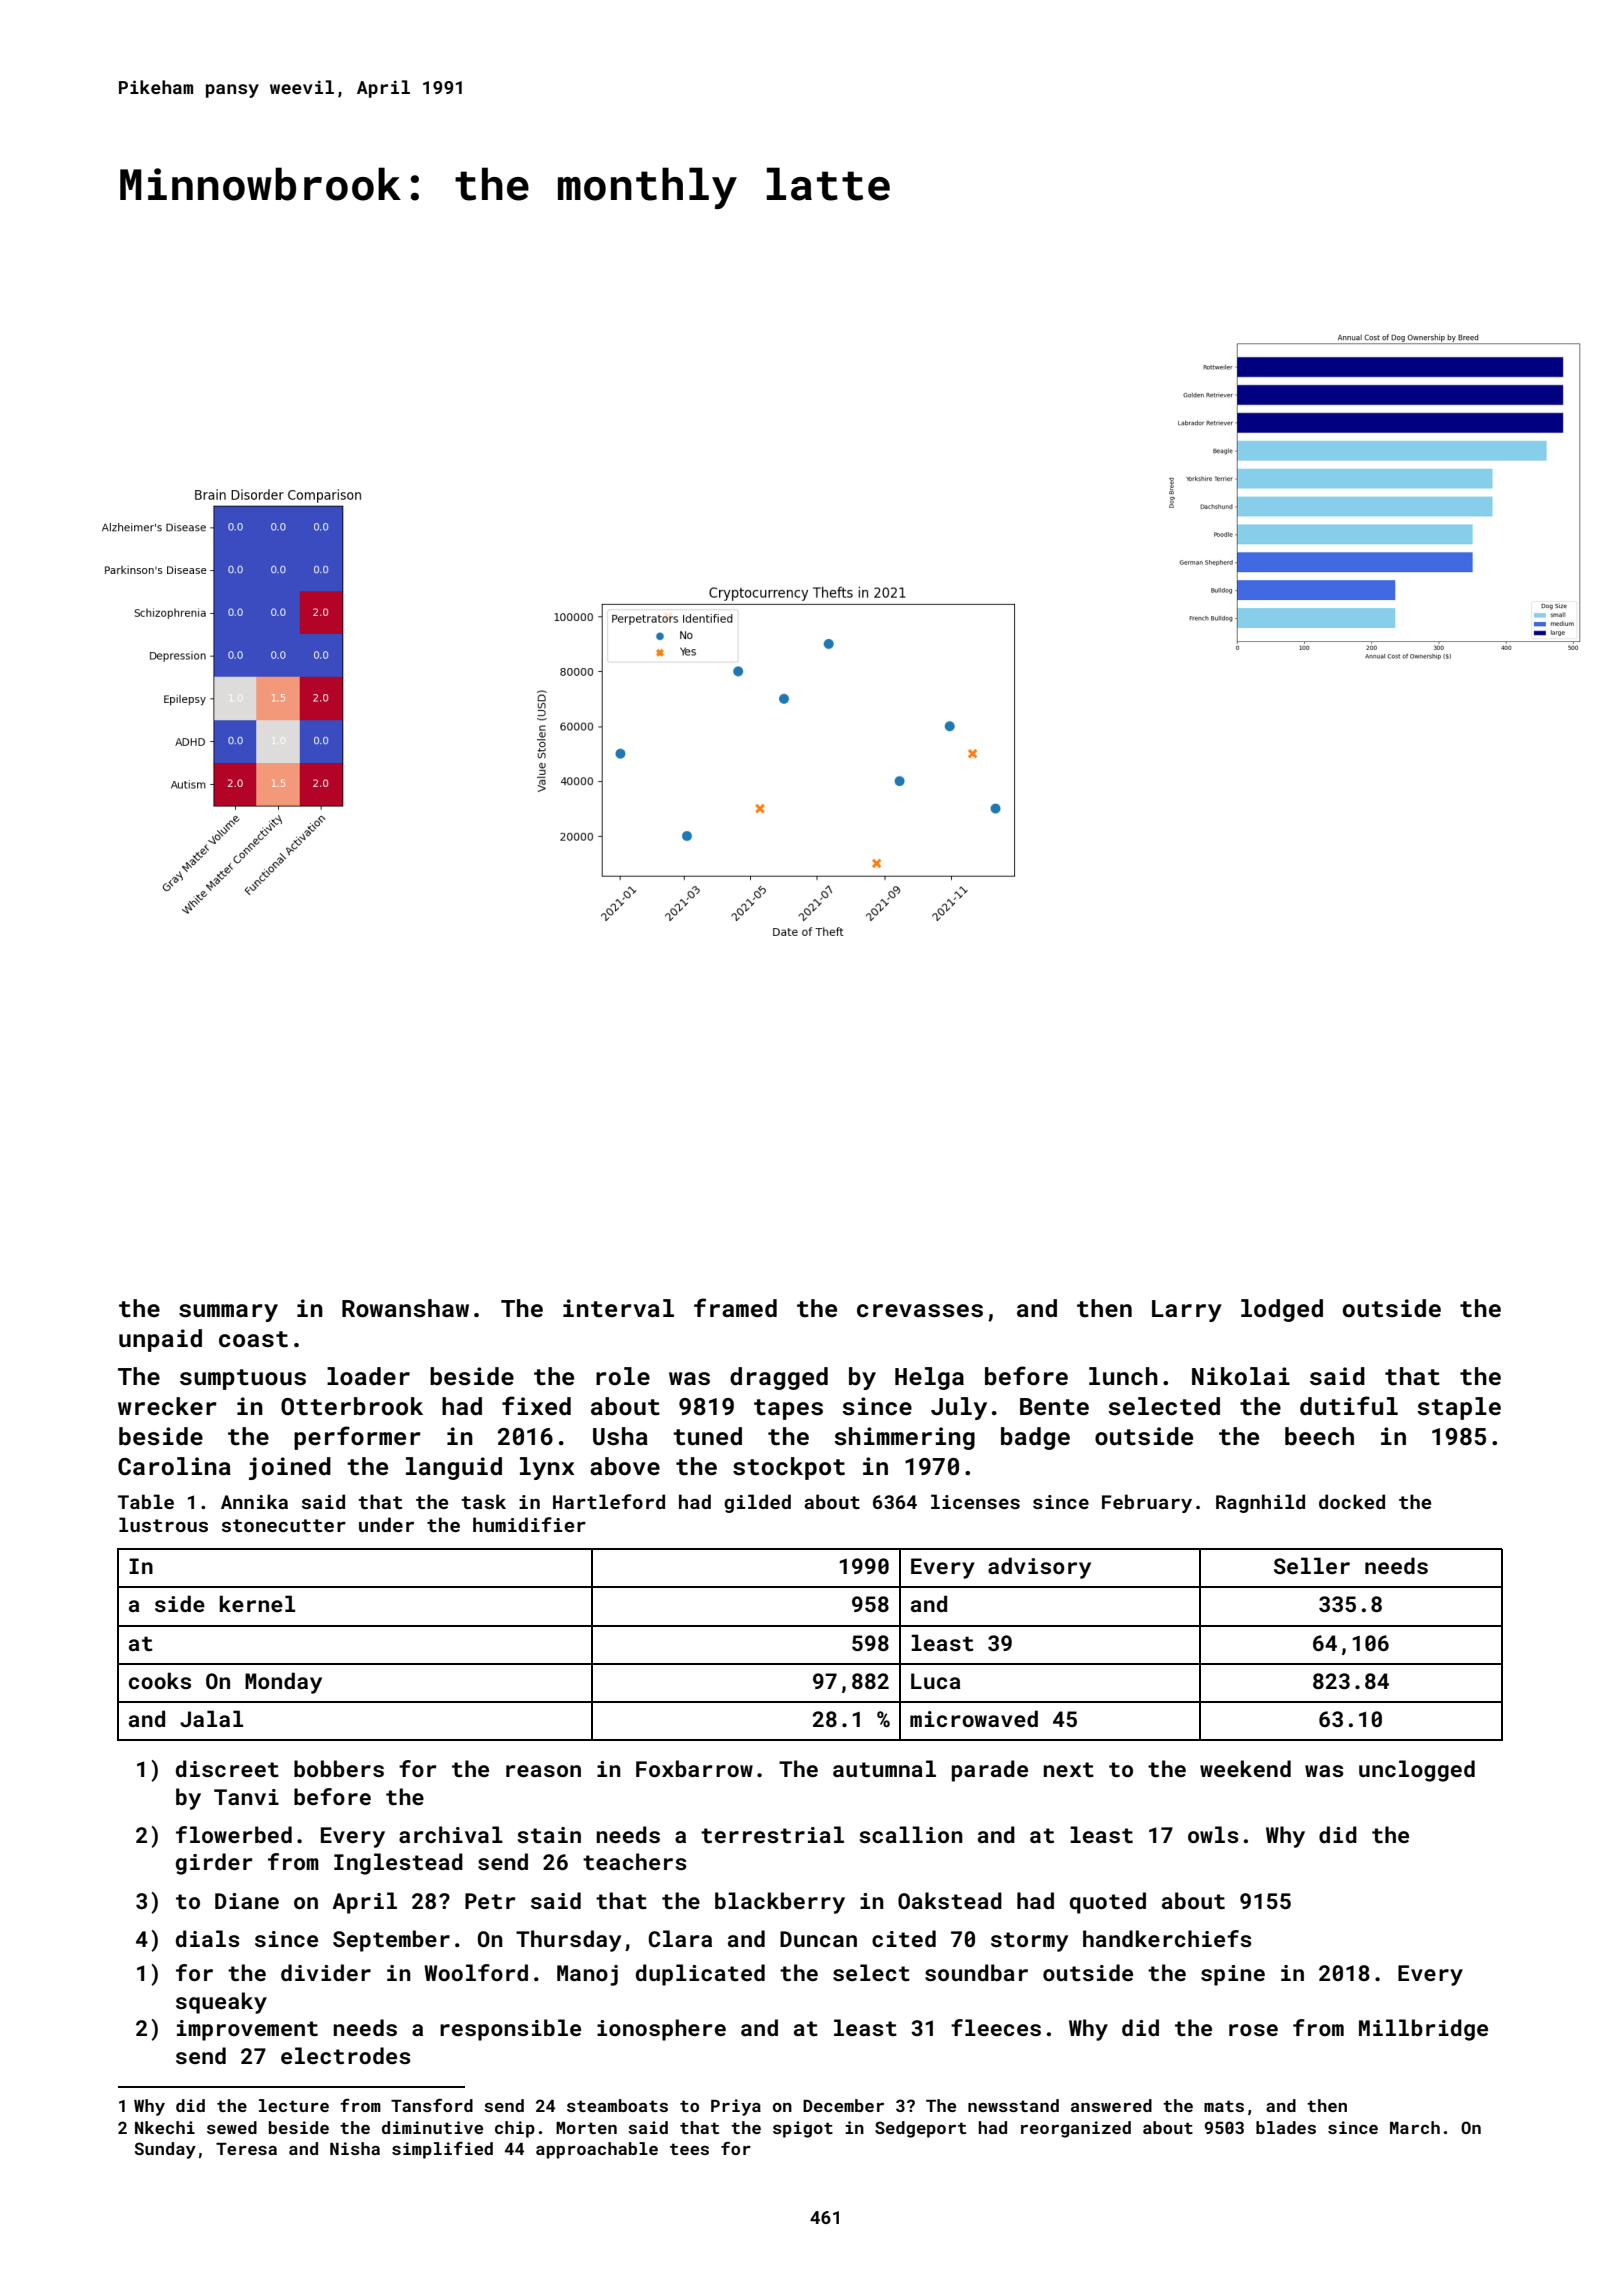 The width and height of the document is (1620, 2292). Describe the element at coordinates (974, 1718) in the document. I see `microwaved` at that location.
